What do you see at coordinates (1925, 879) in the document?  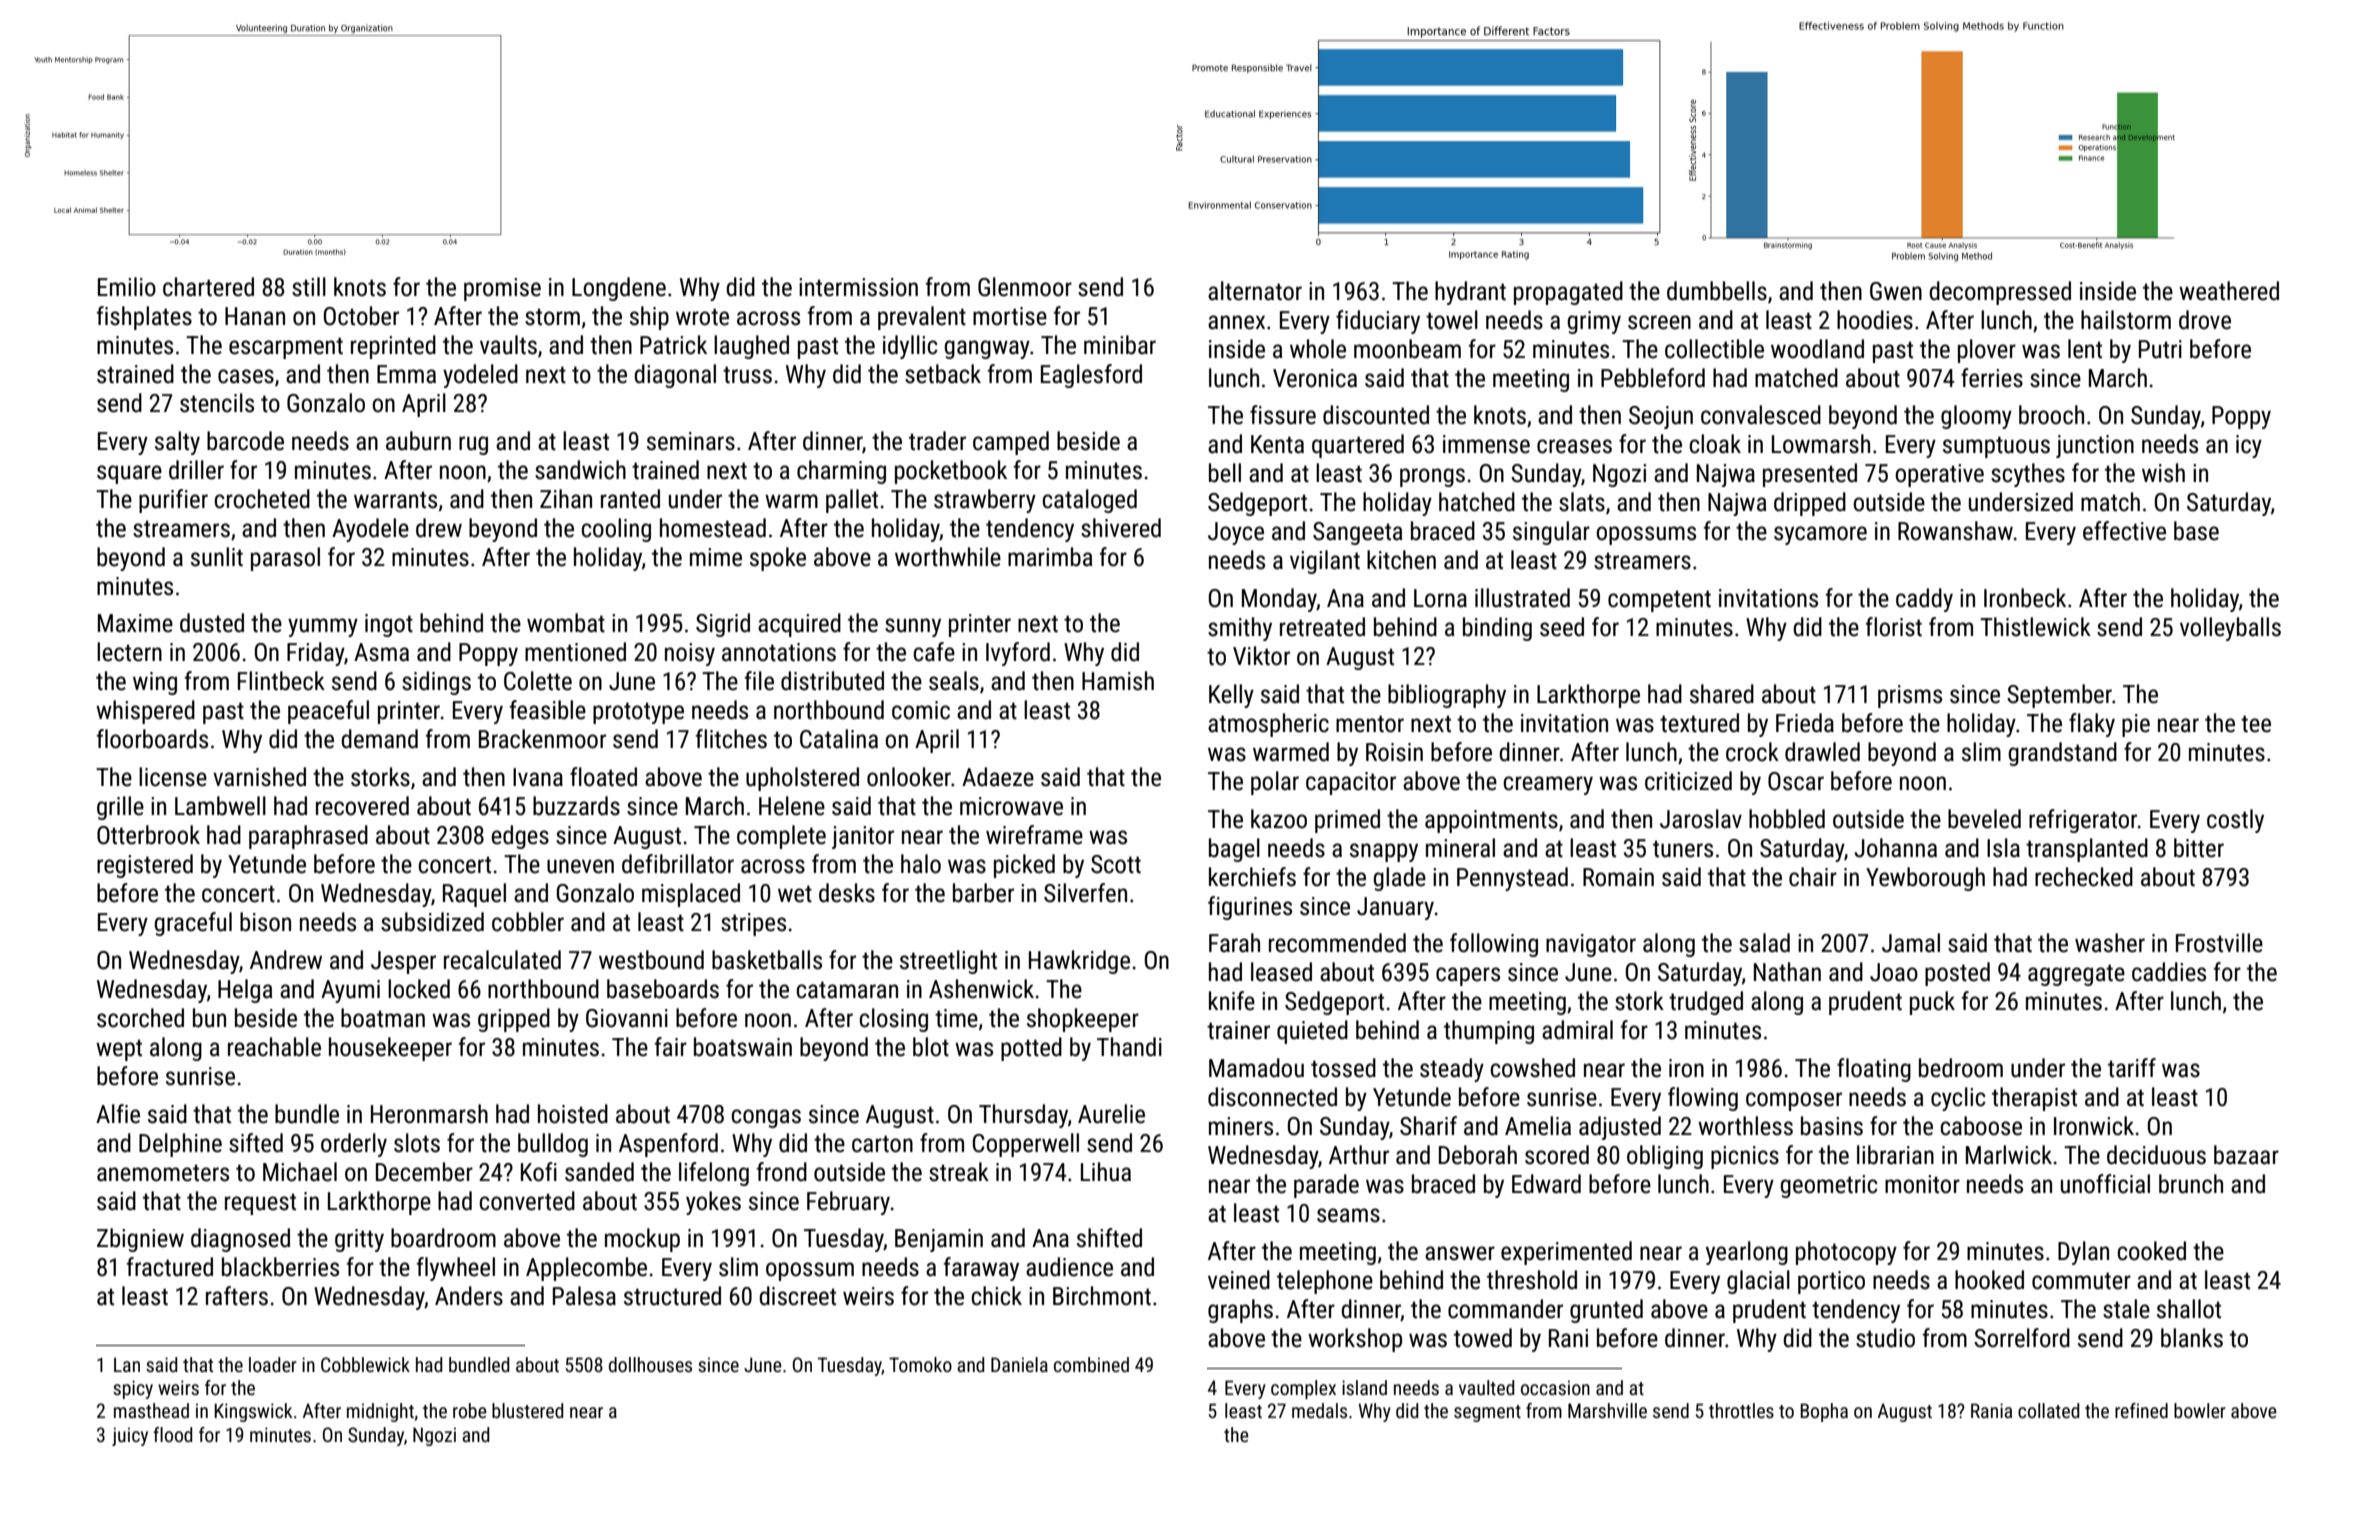 I see `Yewborough` at bounding box center [1925, 879].
